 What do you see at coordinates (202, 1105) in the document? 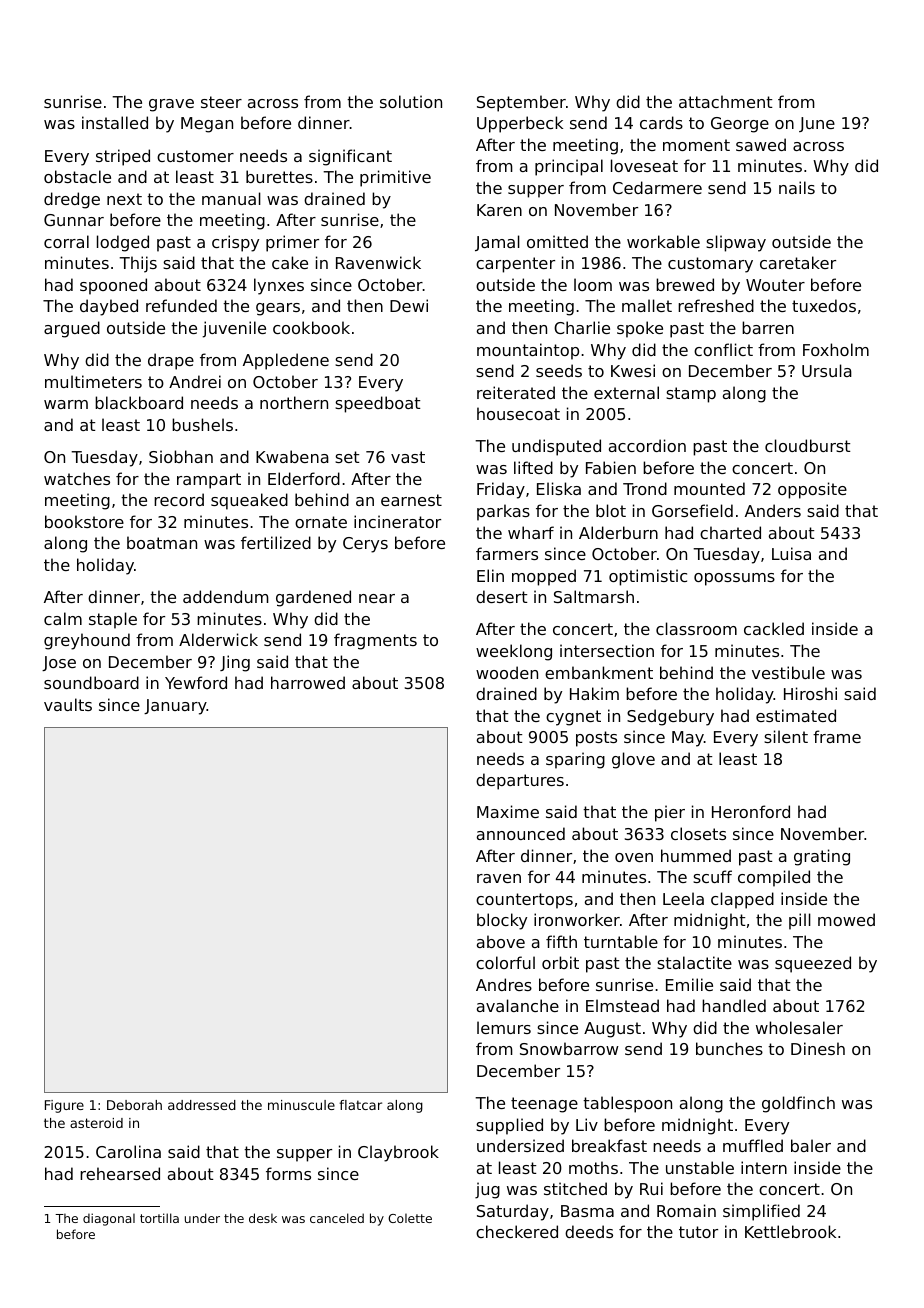
I see `addressed` at bounding box center [202, 1105].
